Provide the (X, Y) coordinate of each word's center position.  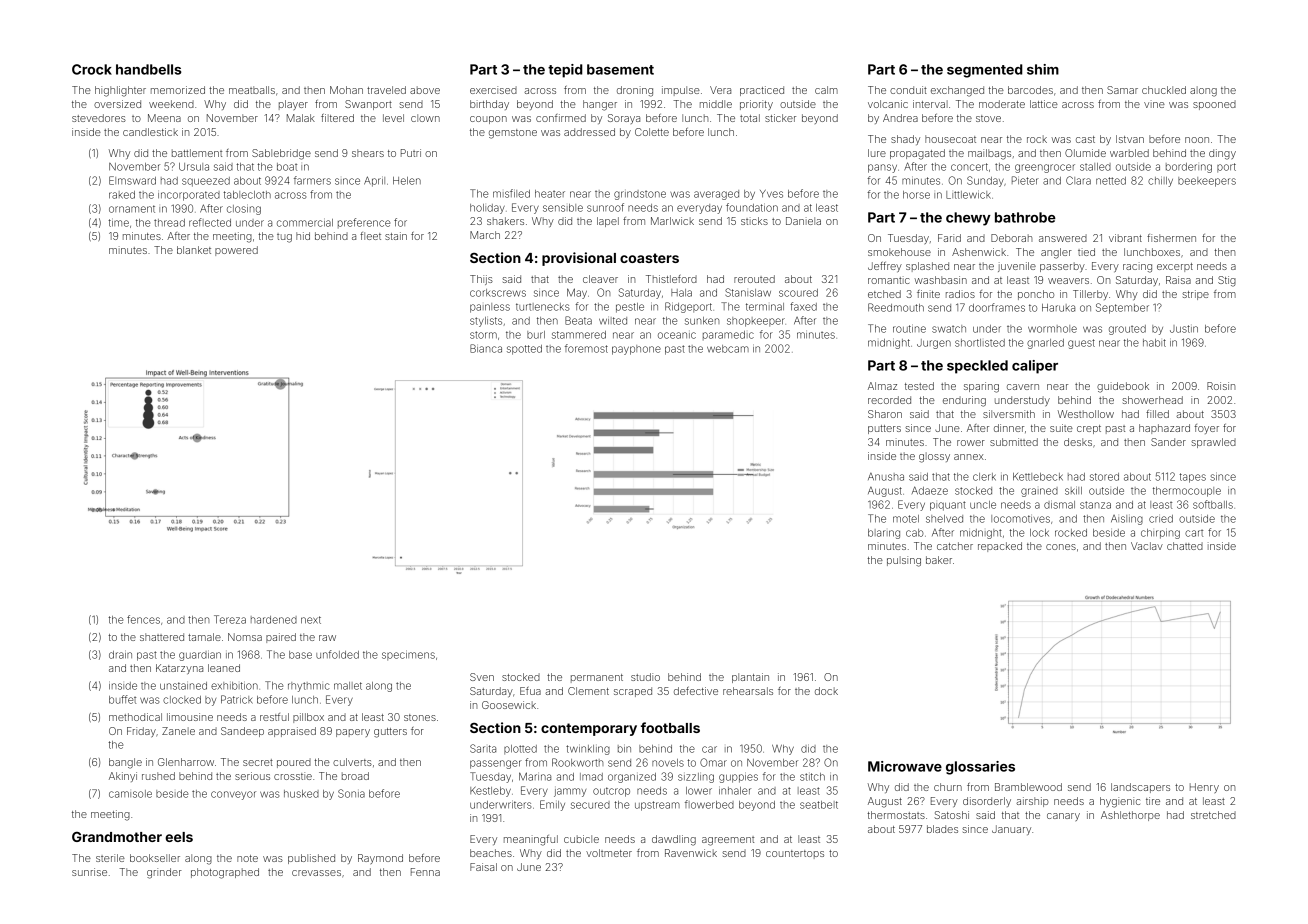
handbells (149, 69)
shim (1043, 69)
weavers (1068, 281)
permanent (597, 678)
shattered (162, 637)
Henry (1204, 788)
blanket (194, 250)
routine (909, 328)
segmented (985, 71)
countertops (795, 854)
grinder (164, 873)
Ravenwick (691, 853)
